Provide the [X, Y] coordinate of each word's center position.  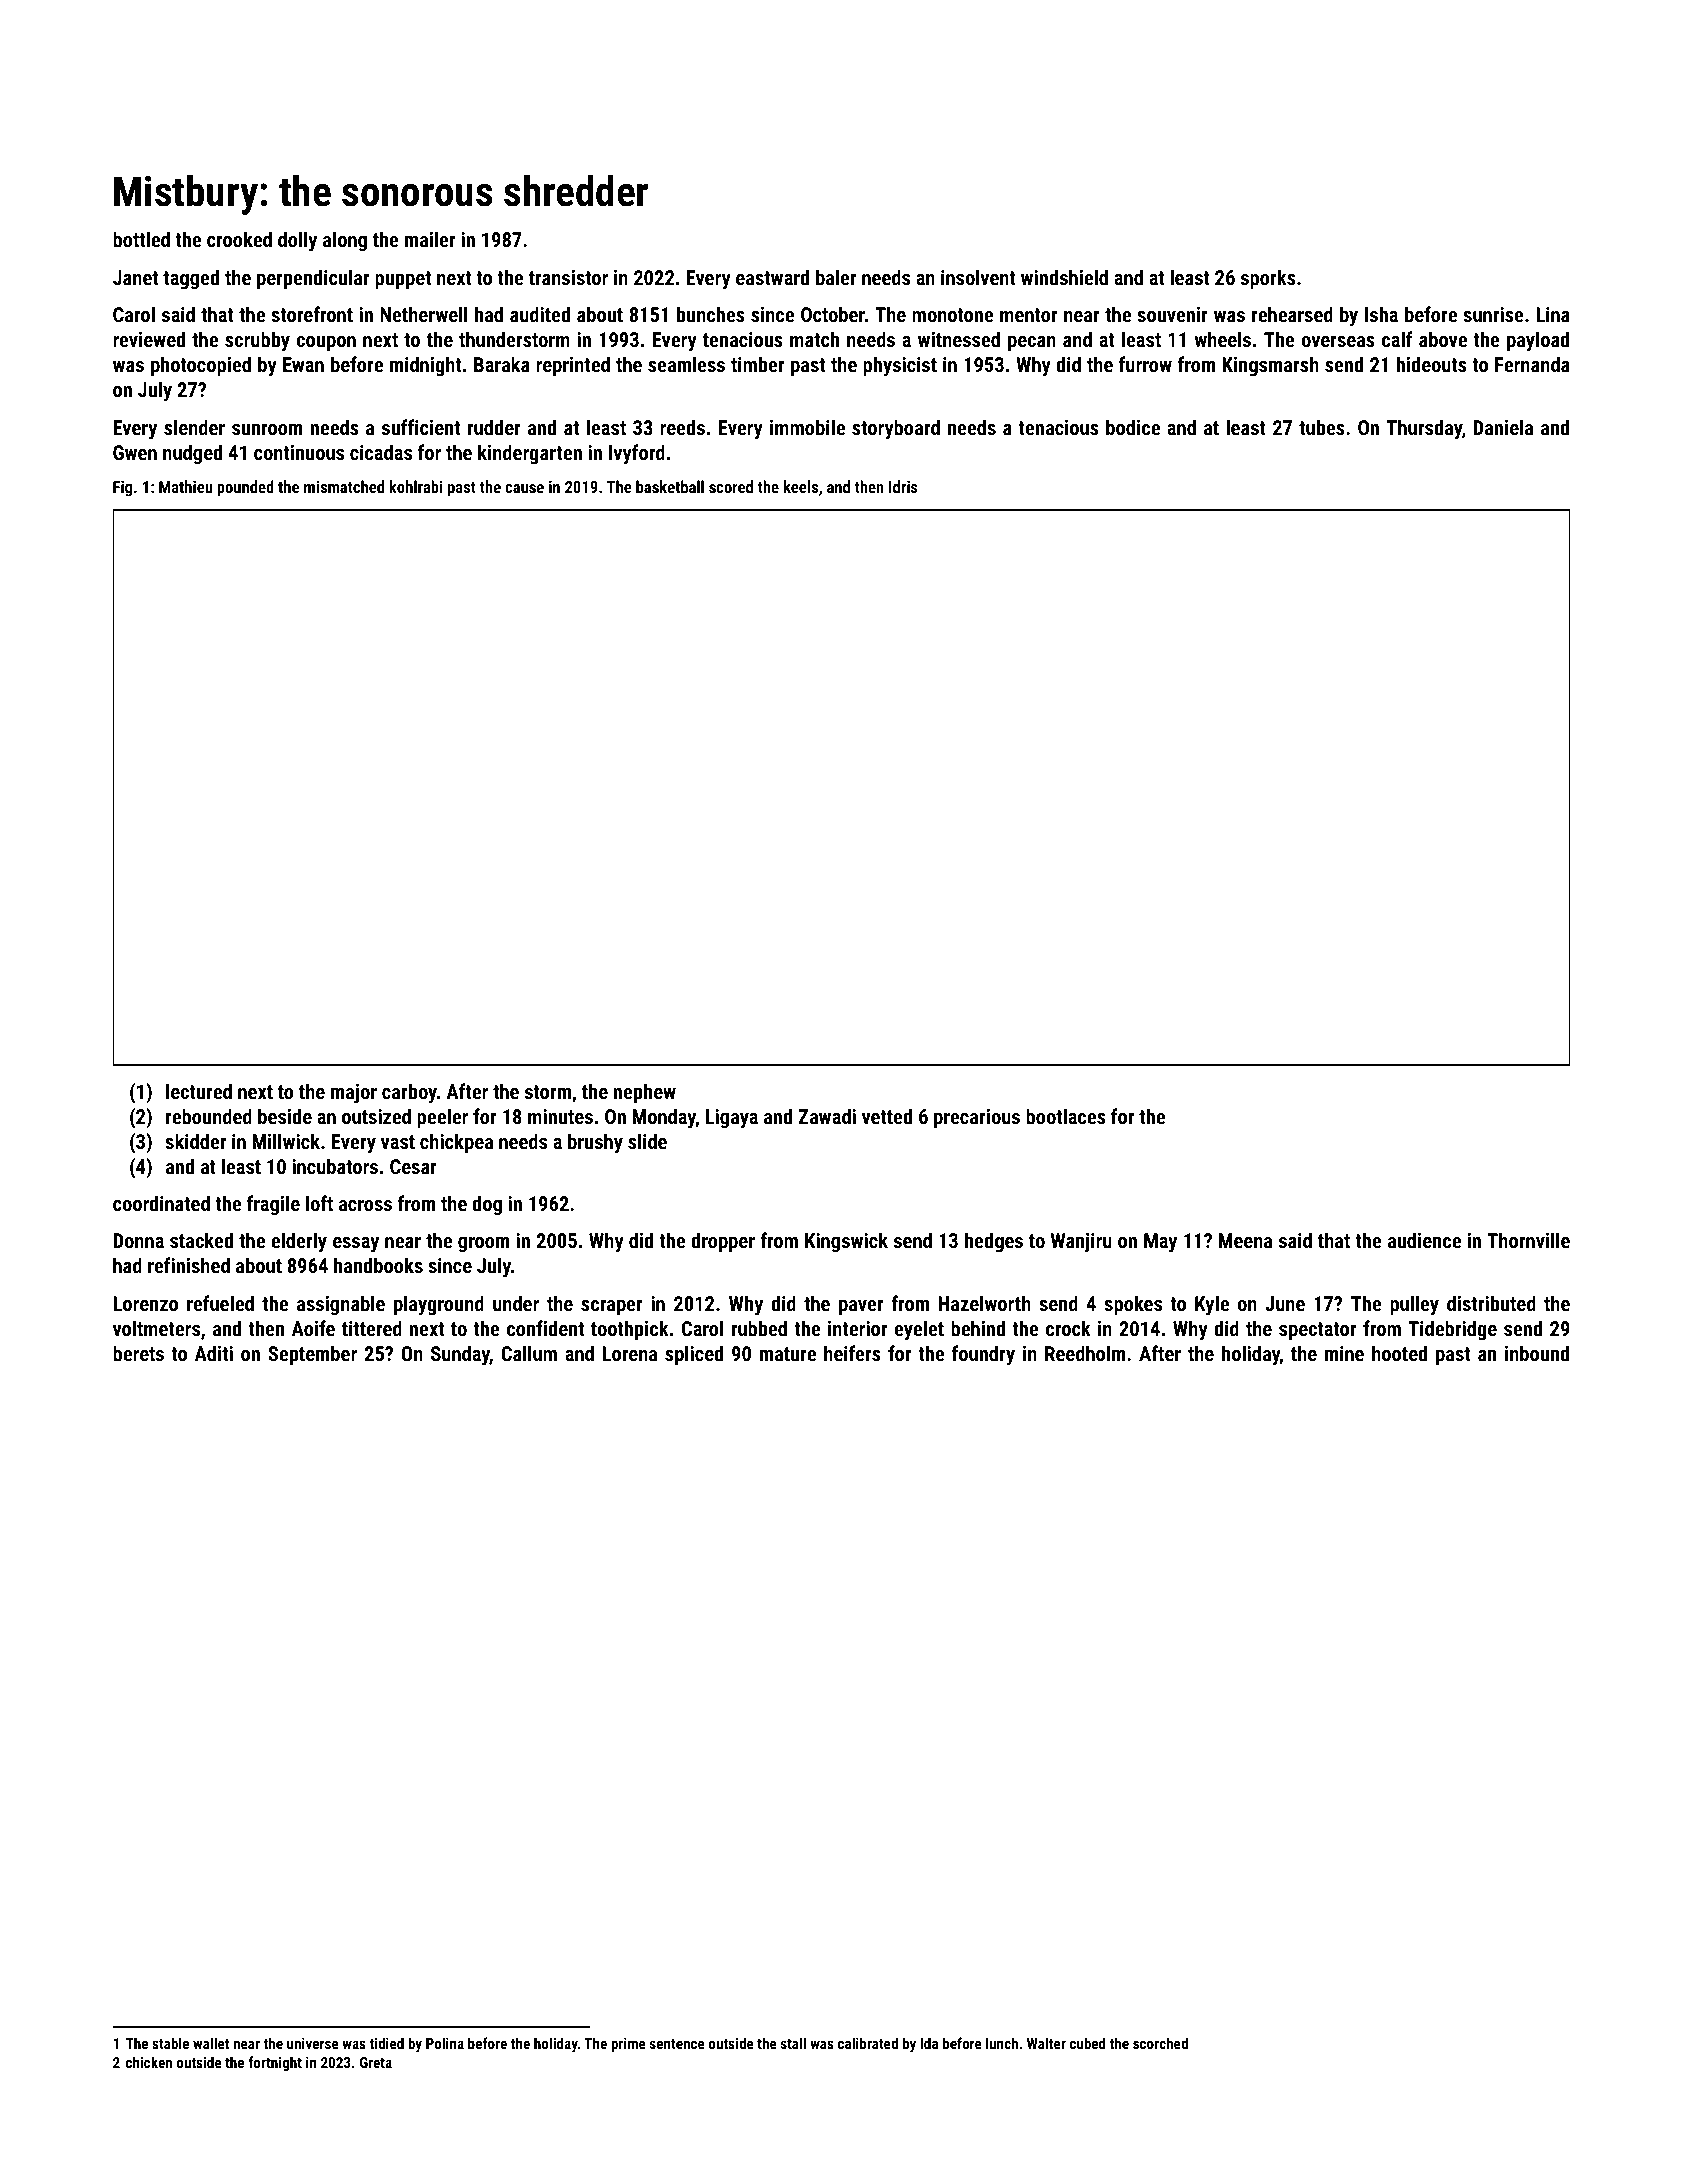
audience [1424, 1240]
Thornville [1528, 1240]
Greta [376, 2062]
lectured [199, 1091]
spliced [694, 1355]
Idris [903, 486]
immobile [807, 427]
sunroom [267, 429]
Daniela [1503, 427]
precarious [977, 1118]
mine [1344, 1353]
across [365, 1205]
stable [170, 2043]
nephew [644, 1093]
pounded [245, 488]
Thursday [1424, 429]
